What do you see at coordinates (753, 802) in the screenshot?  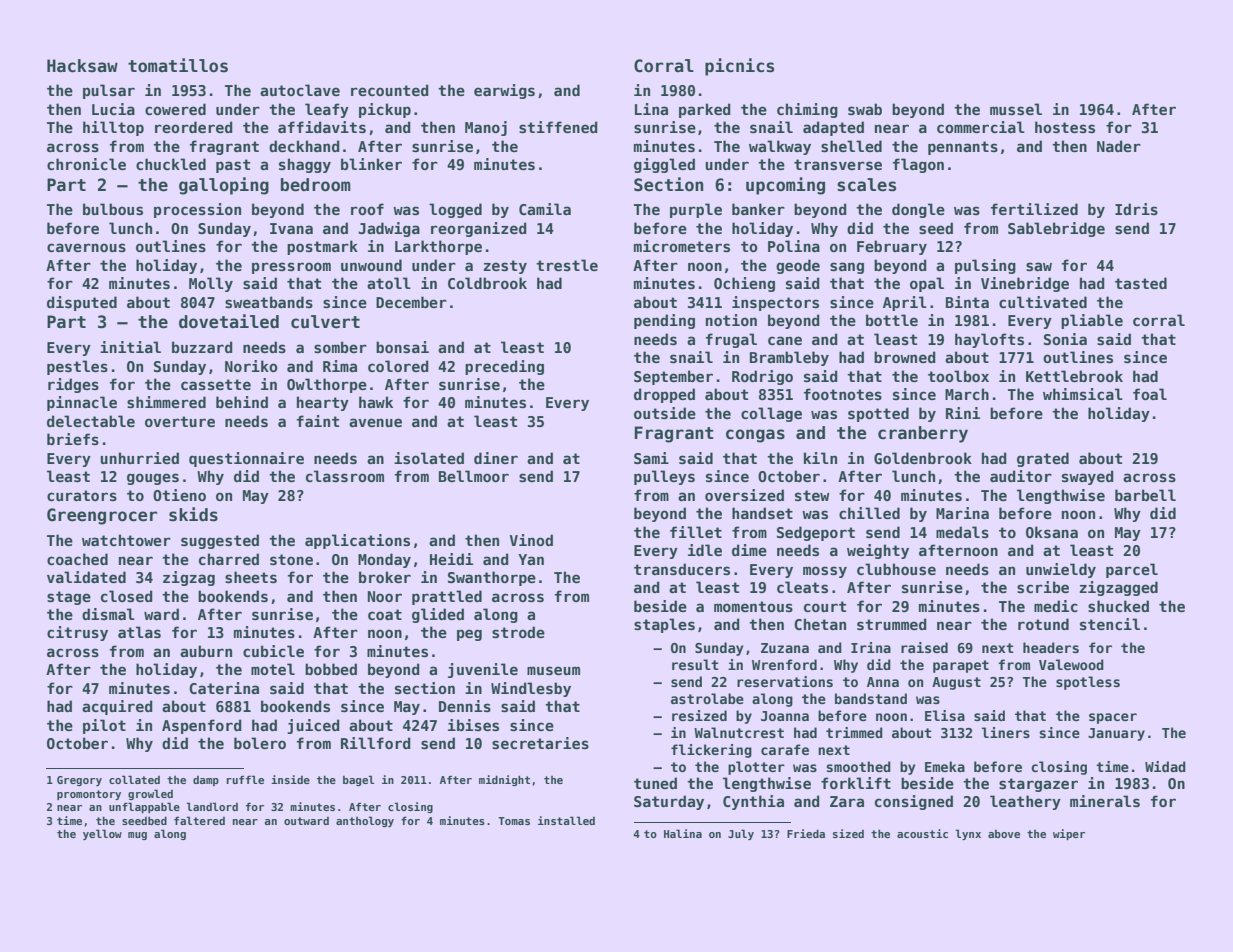 I see `Cynthia` at bounding box center [753, 802].
